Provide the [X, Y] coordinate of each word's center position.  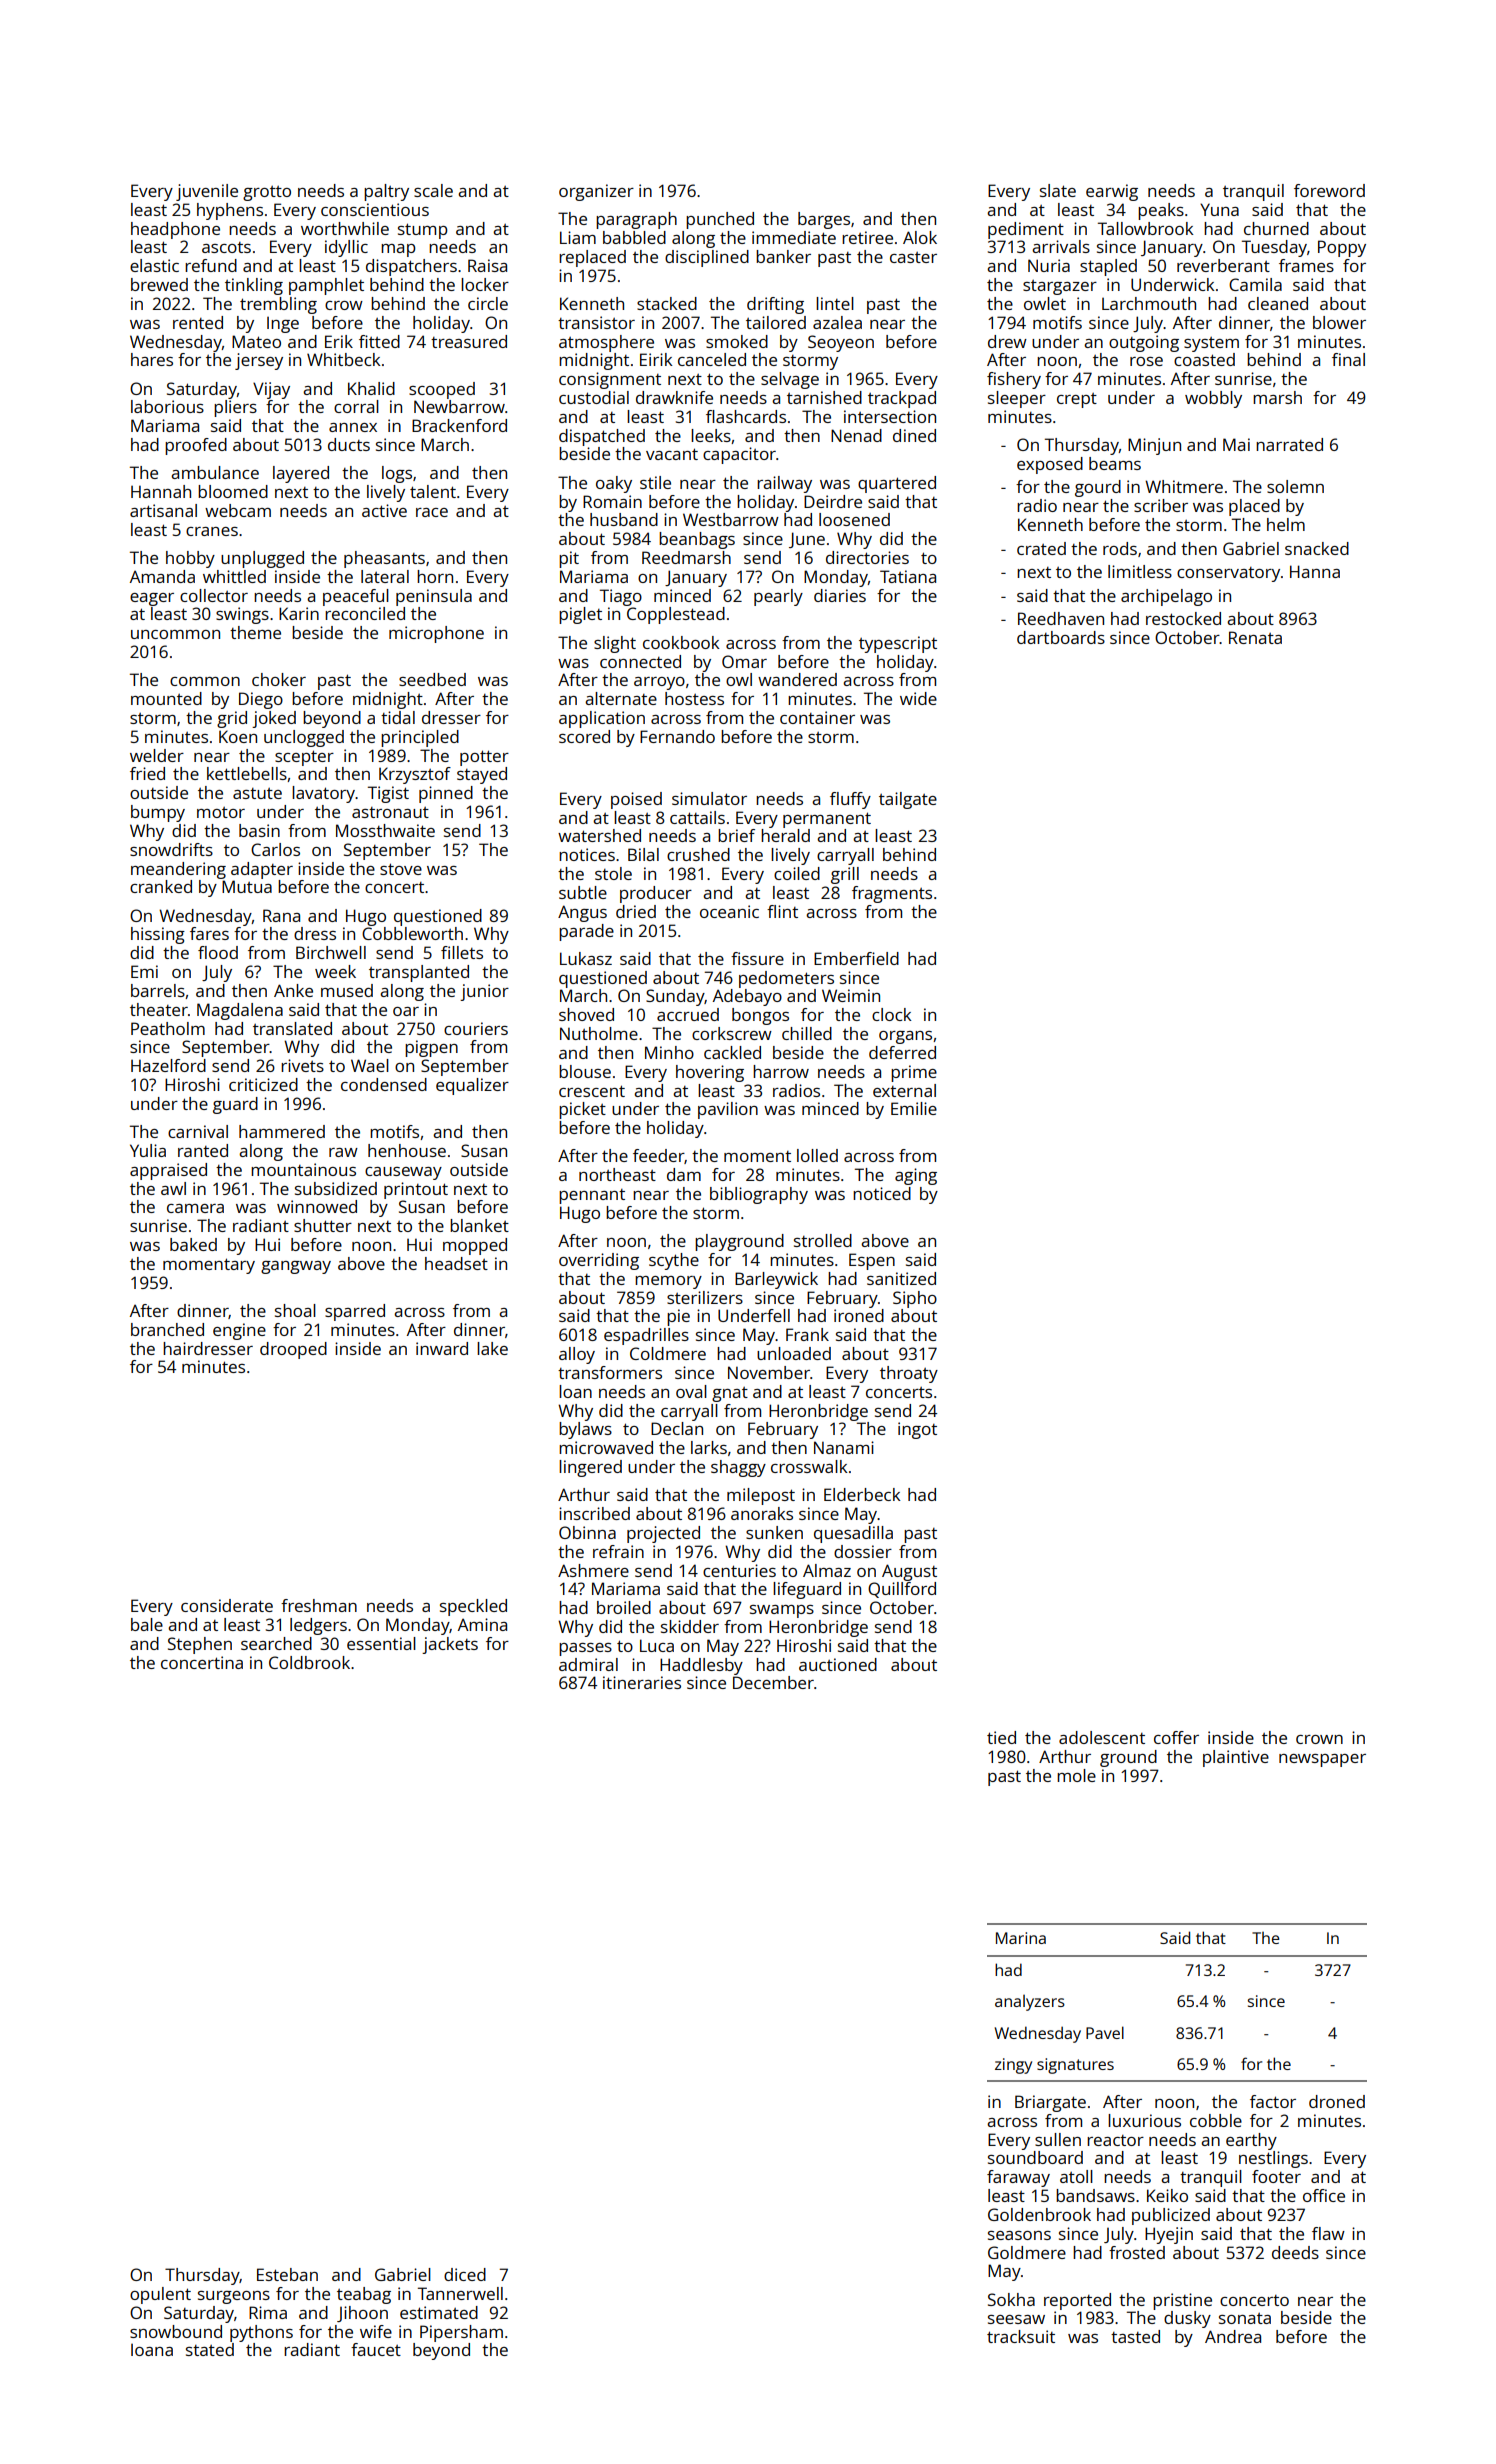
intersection [890, 416]
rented [198, 322]
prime [914, 1073]
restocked [1183, 618]
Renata [1255, 637]
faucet [376, 2349]
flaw [1328, 2233]
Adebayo [747, 997]
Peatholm [168, 1028]
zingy [1013, 2066]
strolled [823, 1240]
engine [239, 1331]
